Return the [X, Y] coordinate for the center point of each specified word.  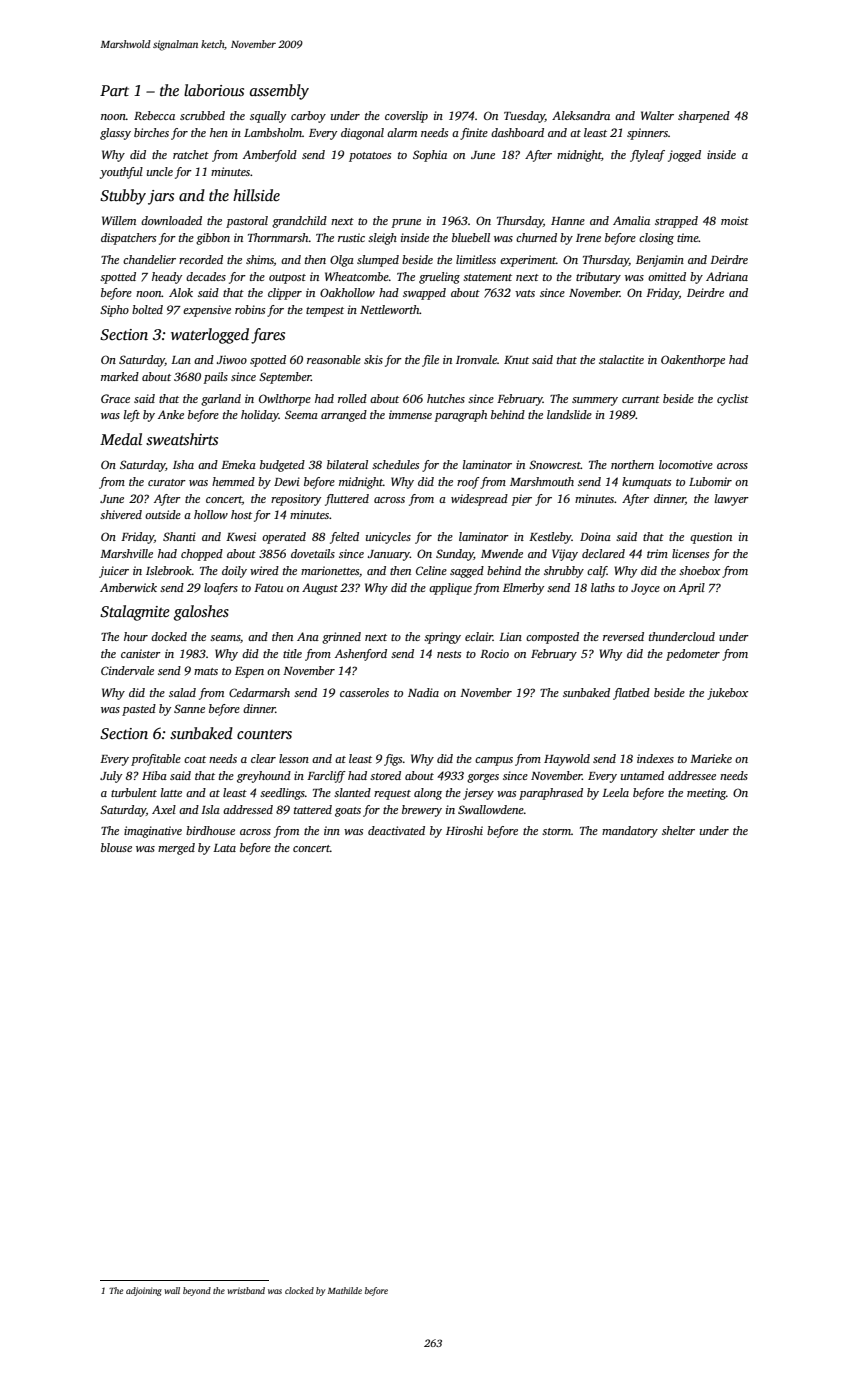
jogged [684, 156]
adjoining [144, 1291]
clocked [299, 1290]
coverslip [406, 117]
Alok [181, 292]
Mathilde [345, 1290]
